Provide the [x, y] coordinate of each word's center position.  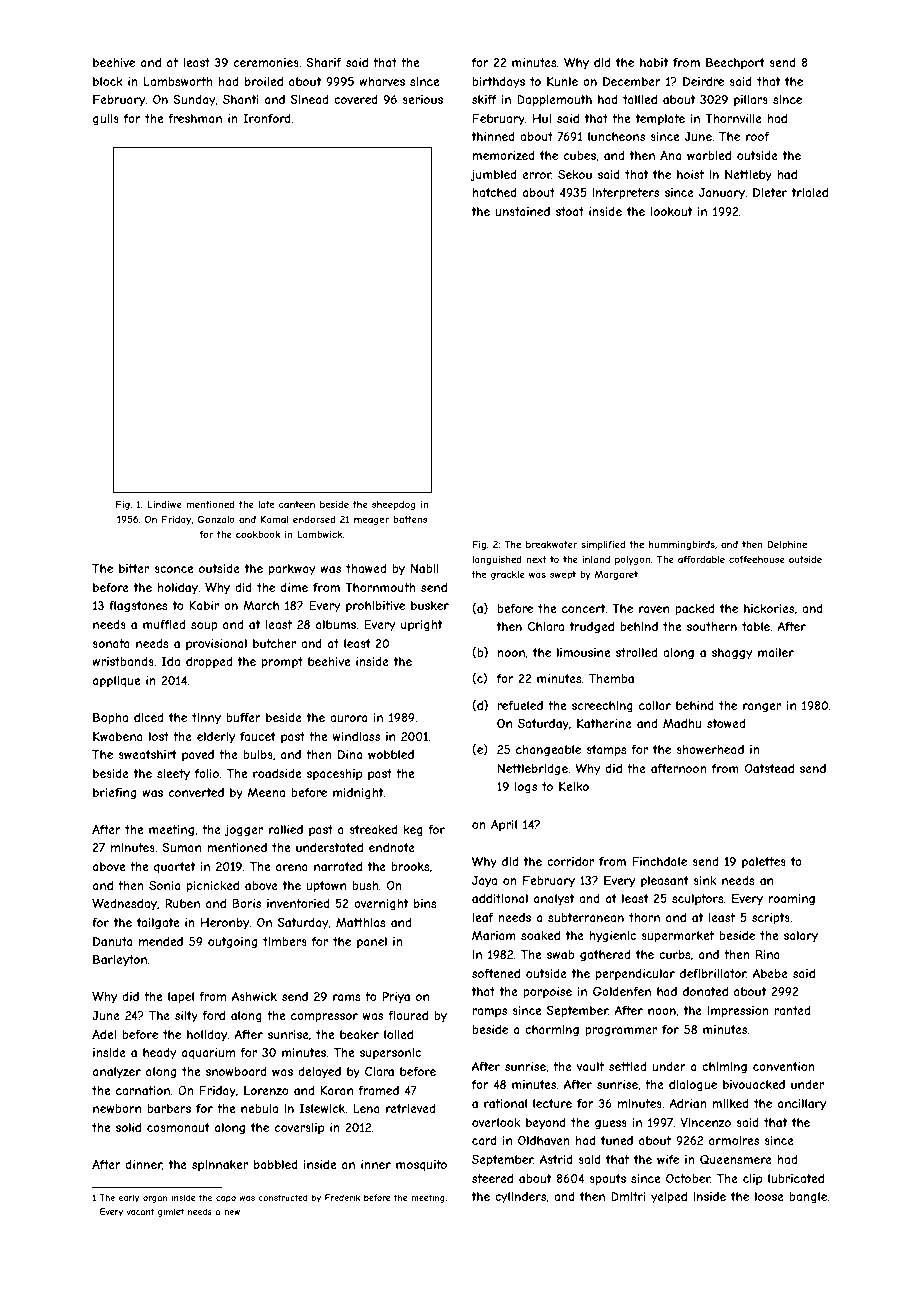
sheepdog [394, 505]
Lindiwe [165, 504]
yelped [669, 1198]
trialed [810, 192]
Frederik [342, 1197]
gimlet [171, 1212]
